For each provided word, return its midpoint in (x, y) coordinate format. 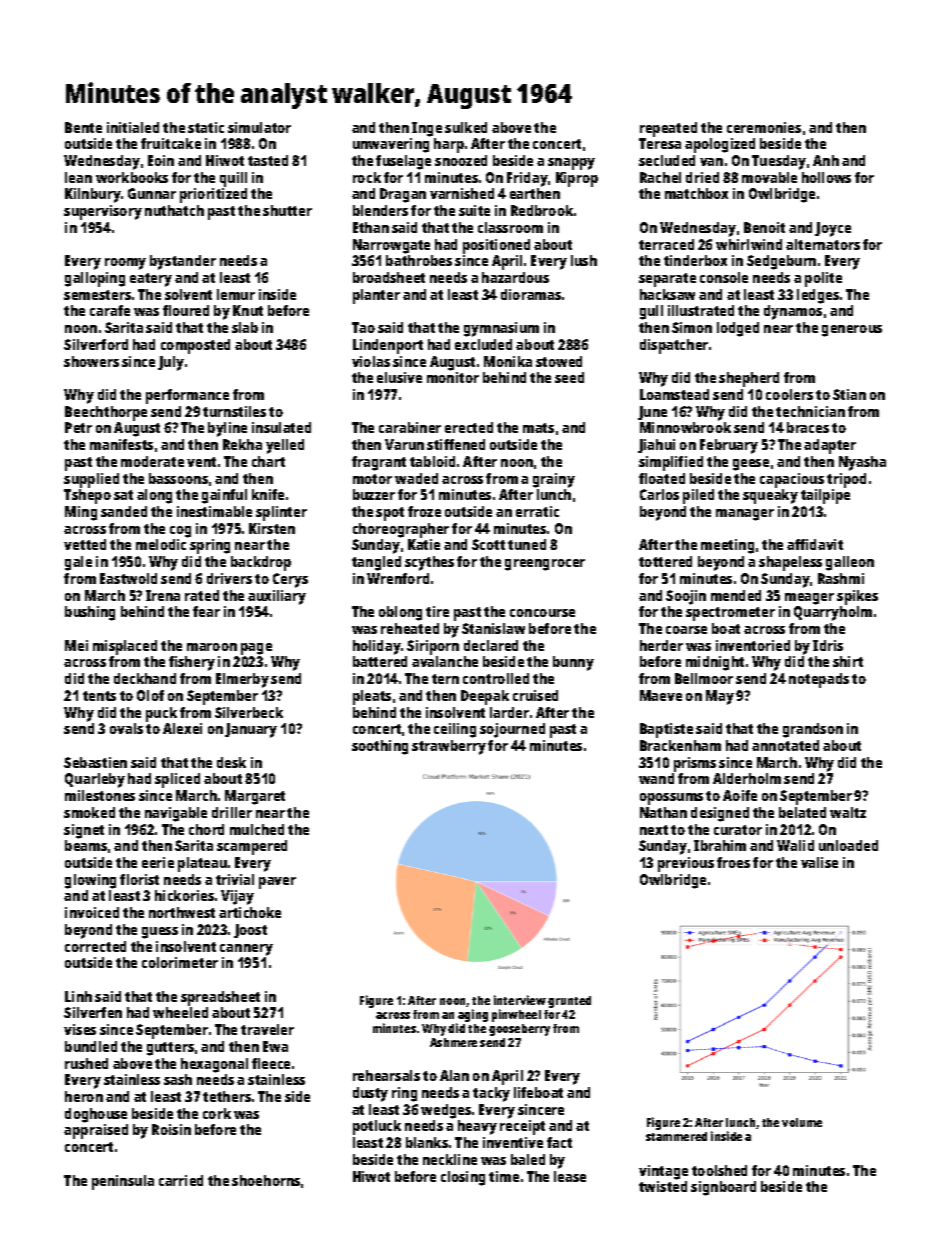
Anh (826, 160)
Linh (78, 996)
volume (802, 1122)
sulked (466, 127)
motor (372, 479)
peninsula (123, 1182)
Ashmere (453, 1042)
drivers (229, 578)
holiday (377, 647)
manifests (121, 444)
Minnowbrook (685, 427)
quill (233, 179)
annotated (785, 745)
